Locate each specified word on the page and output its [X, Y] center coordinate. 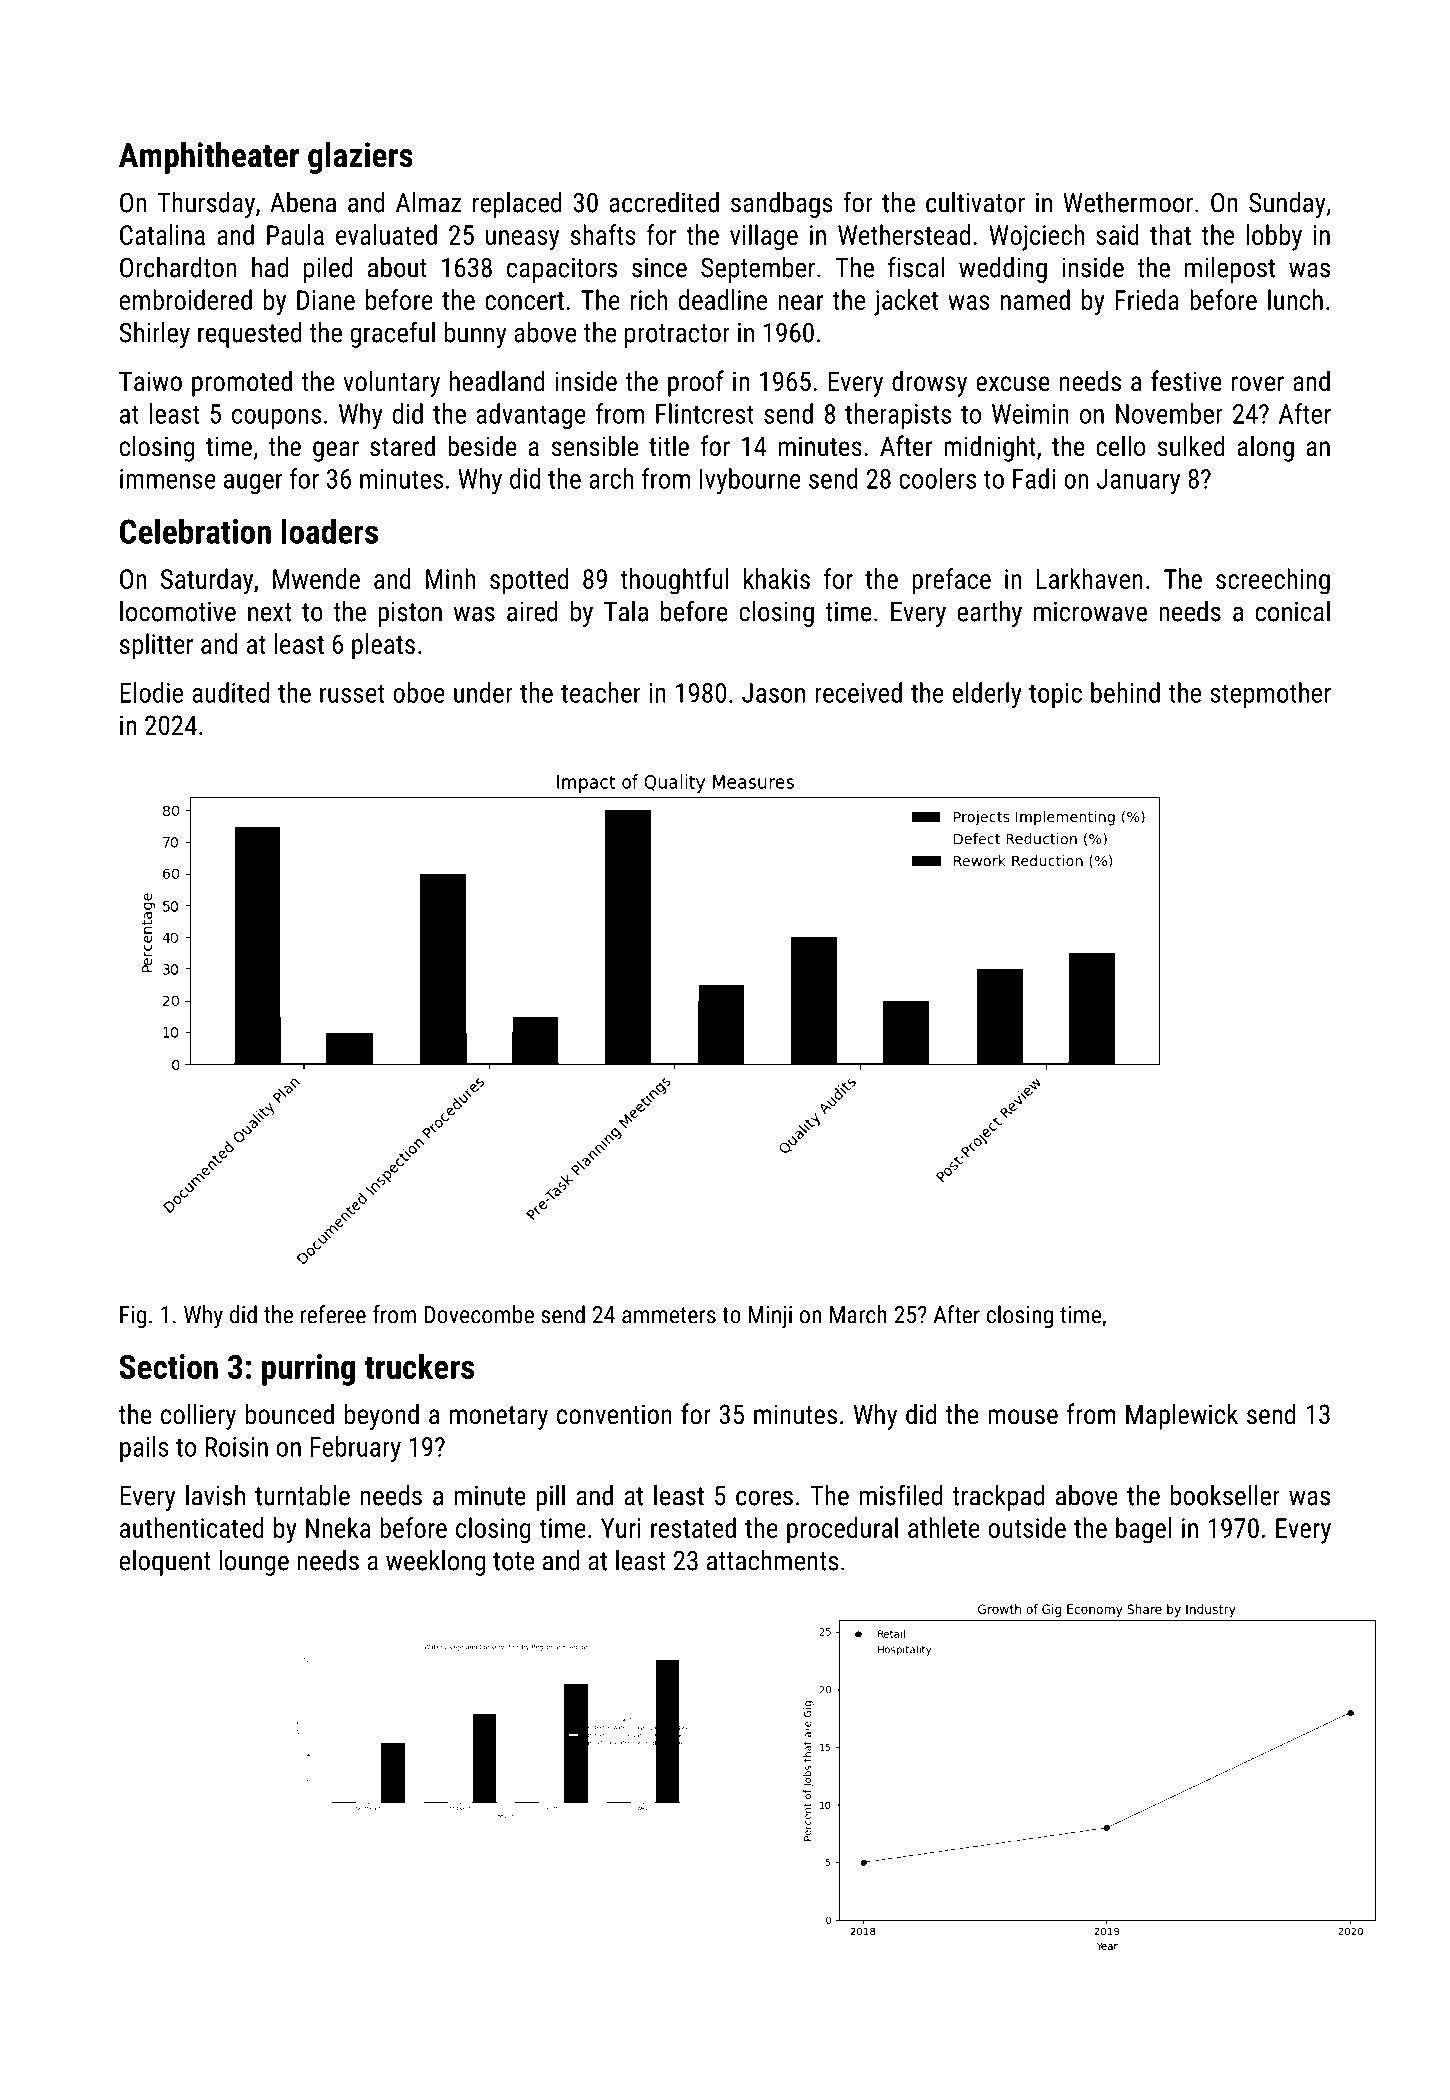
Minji [770, 1317]
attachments [773, 1560]
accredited [664, 202]
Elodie [151, 692]
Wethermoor [1128, 202]
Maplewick [1182, 1416]
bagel [1144, 1530]
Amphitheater [209, 158]
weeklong [435, 1563]
